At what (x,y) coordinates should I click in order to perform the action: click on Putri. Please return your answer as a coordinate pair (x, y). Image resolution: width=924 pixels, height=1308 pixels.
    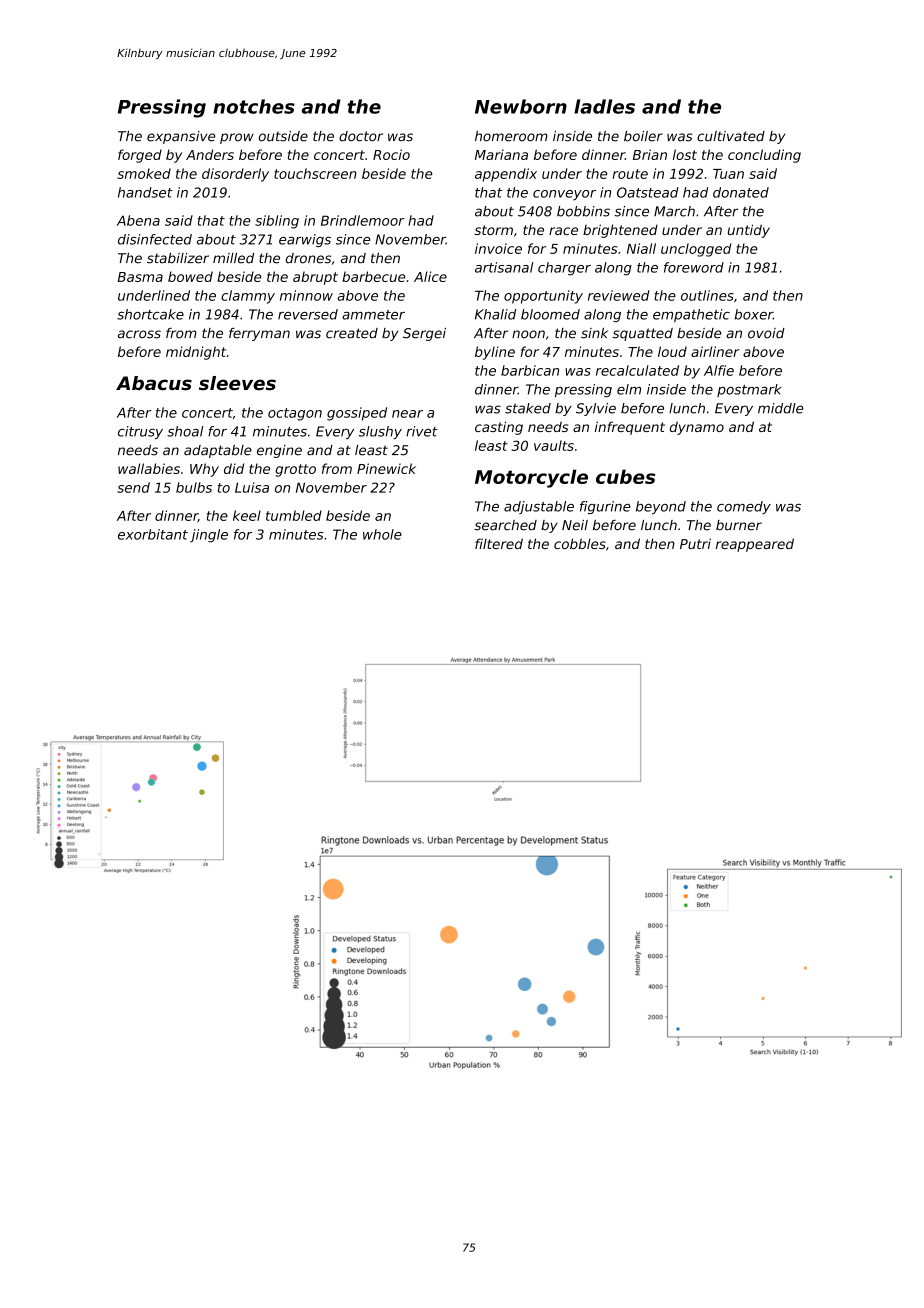
    Looking at the image, I should click on (695, 543).
